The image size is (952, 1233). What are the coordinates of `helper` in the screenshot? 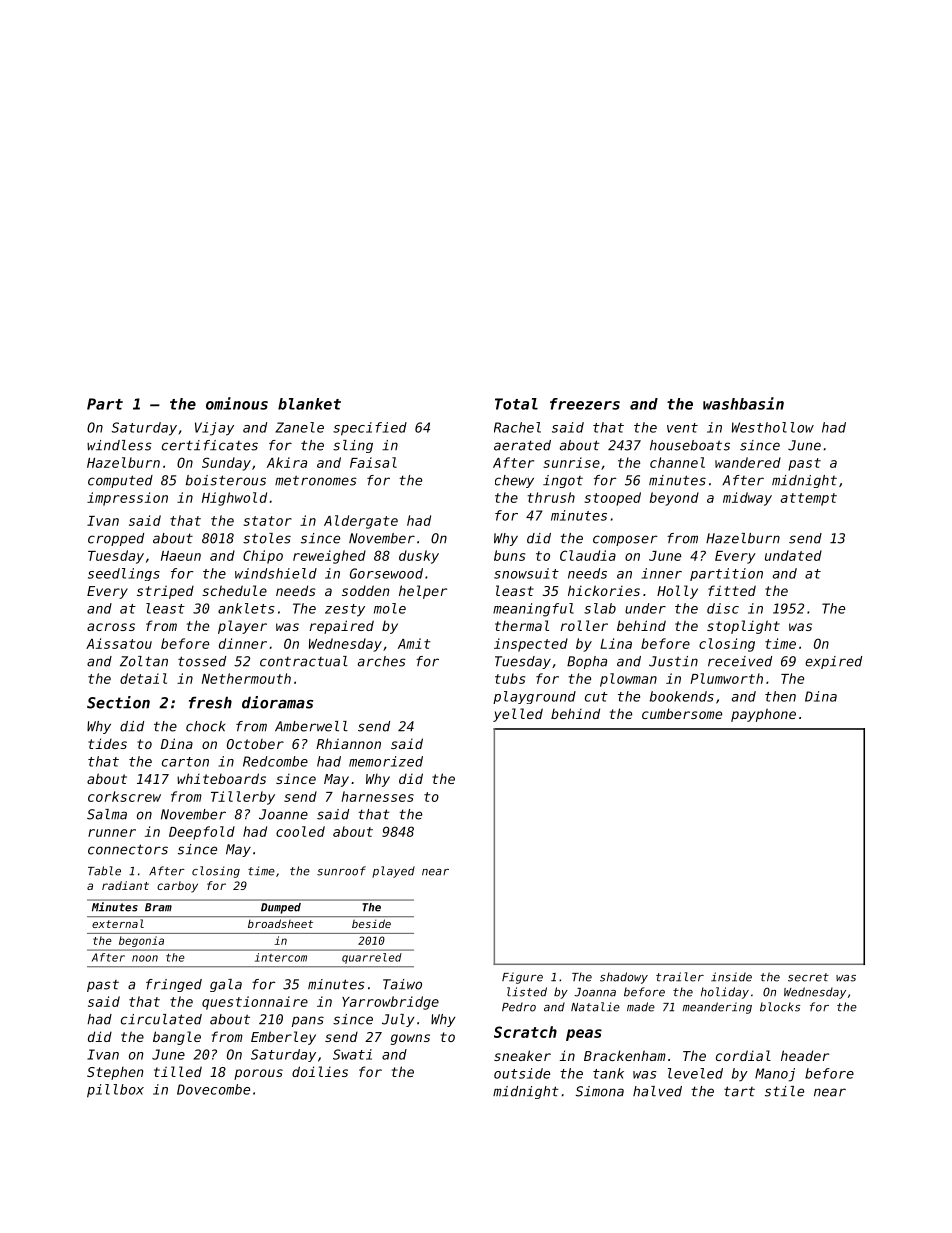 It's located at (423, 592).
